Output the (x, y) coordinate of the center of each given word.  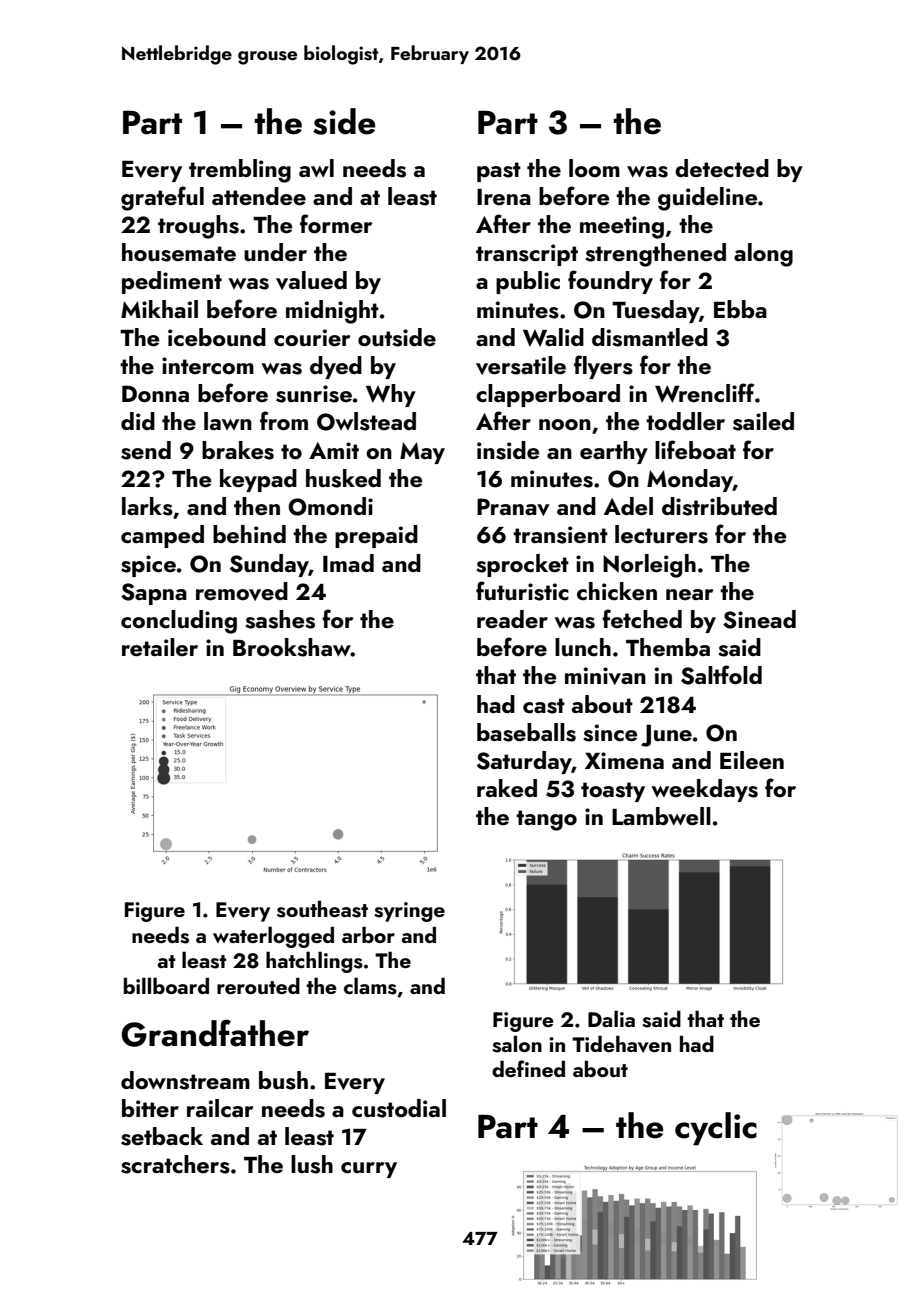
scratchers (175, 1164)
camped (162, 536)
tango (546, 820)
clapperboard (548, 395)
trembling (240, 171)
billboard (166, 985)
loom (594, 168)
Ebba (740, 309)
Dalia (611, 1018)
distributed (719, 506)
